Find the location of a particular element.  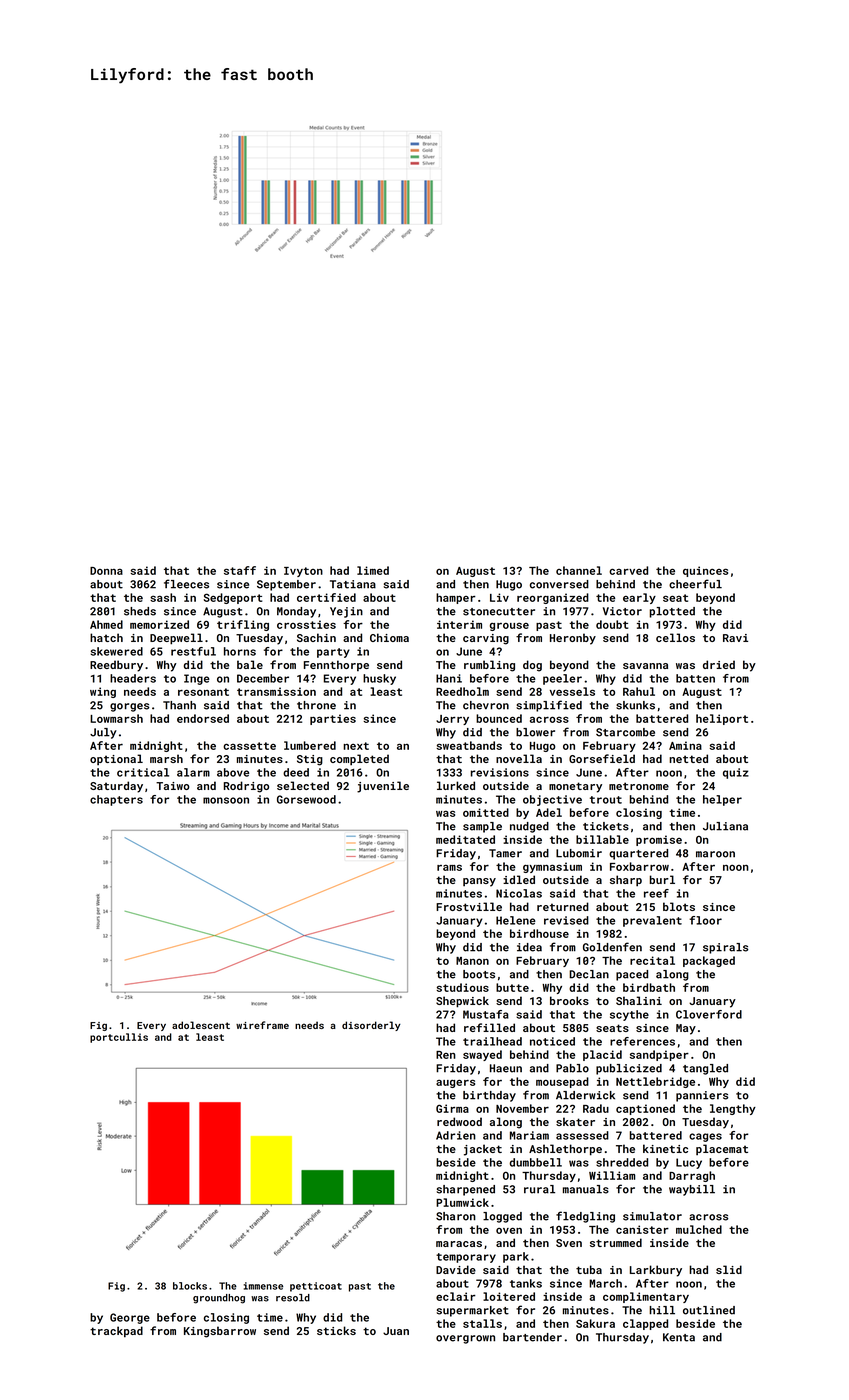

Ravi is located at coordinates (735, 638).
